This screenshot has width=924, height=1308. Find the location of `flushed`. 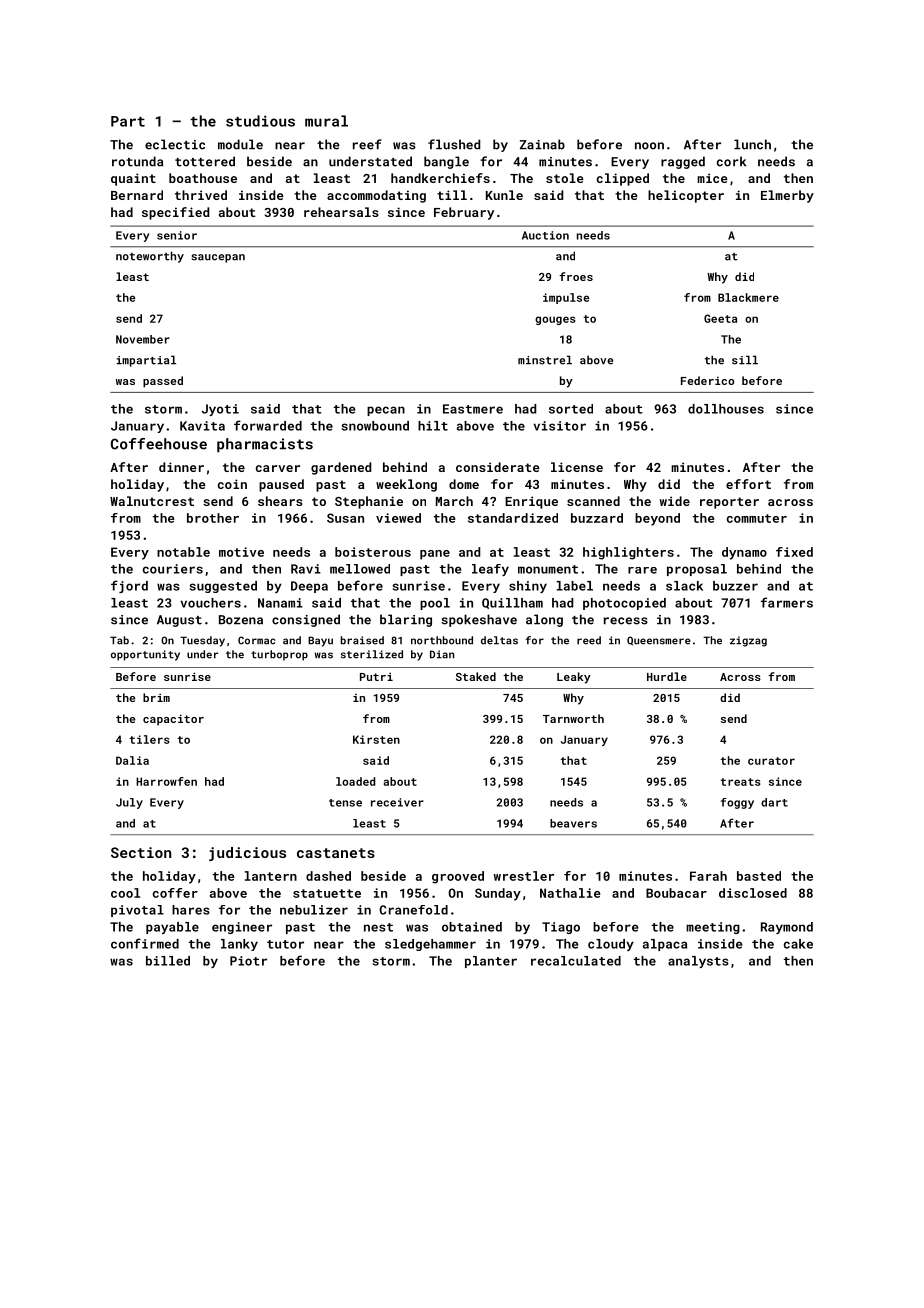

flushed is located at coordinates (454, 144).
